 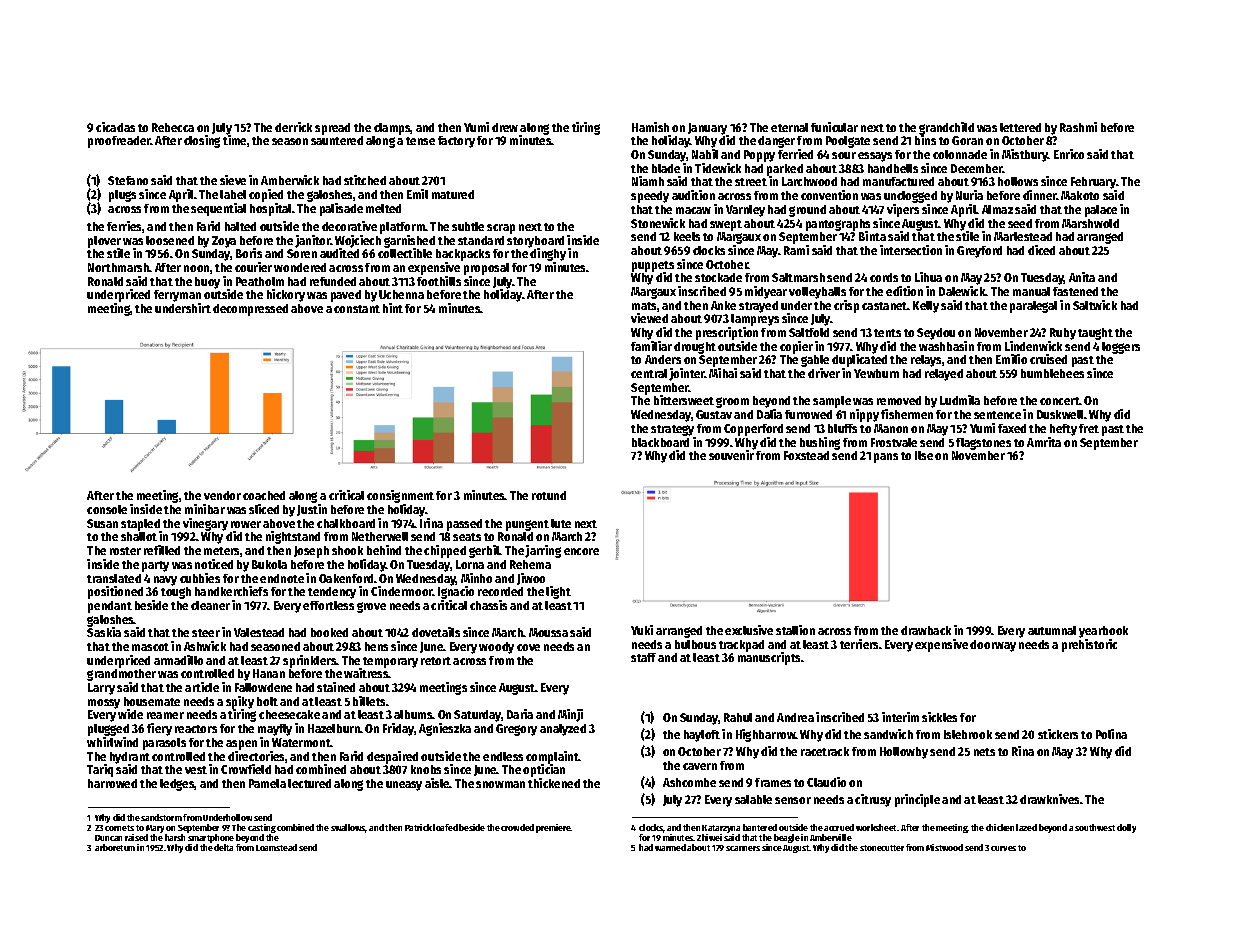 What do you see at coordinates (1052, 630) in the screenshot?
I see `autumnal` at bounding box center [1052, 630].
